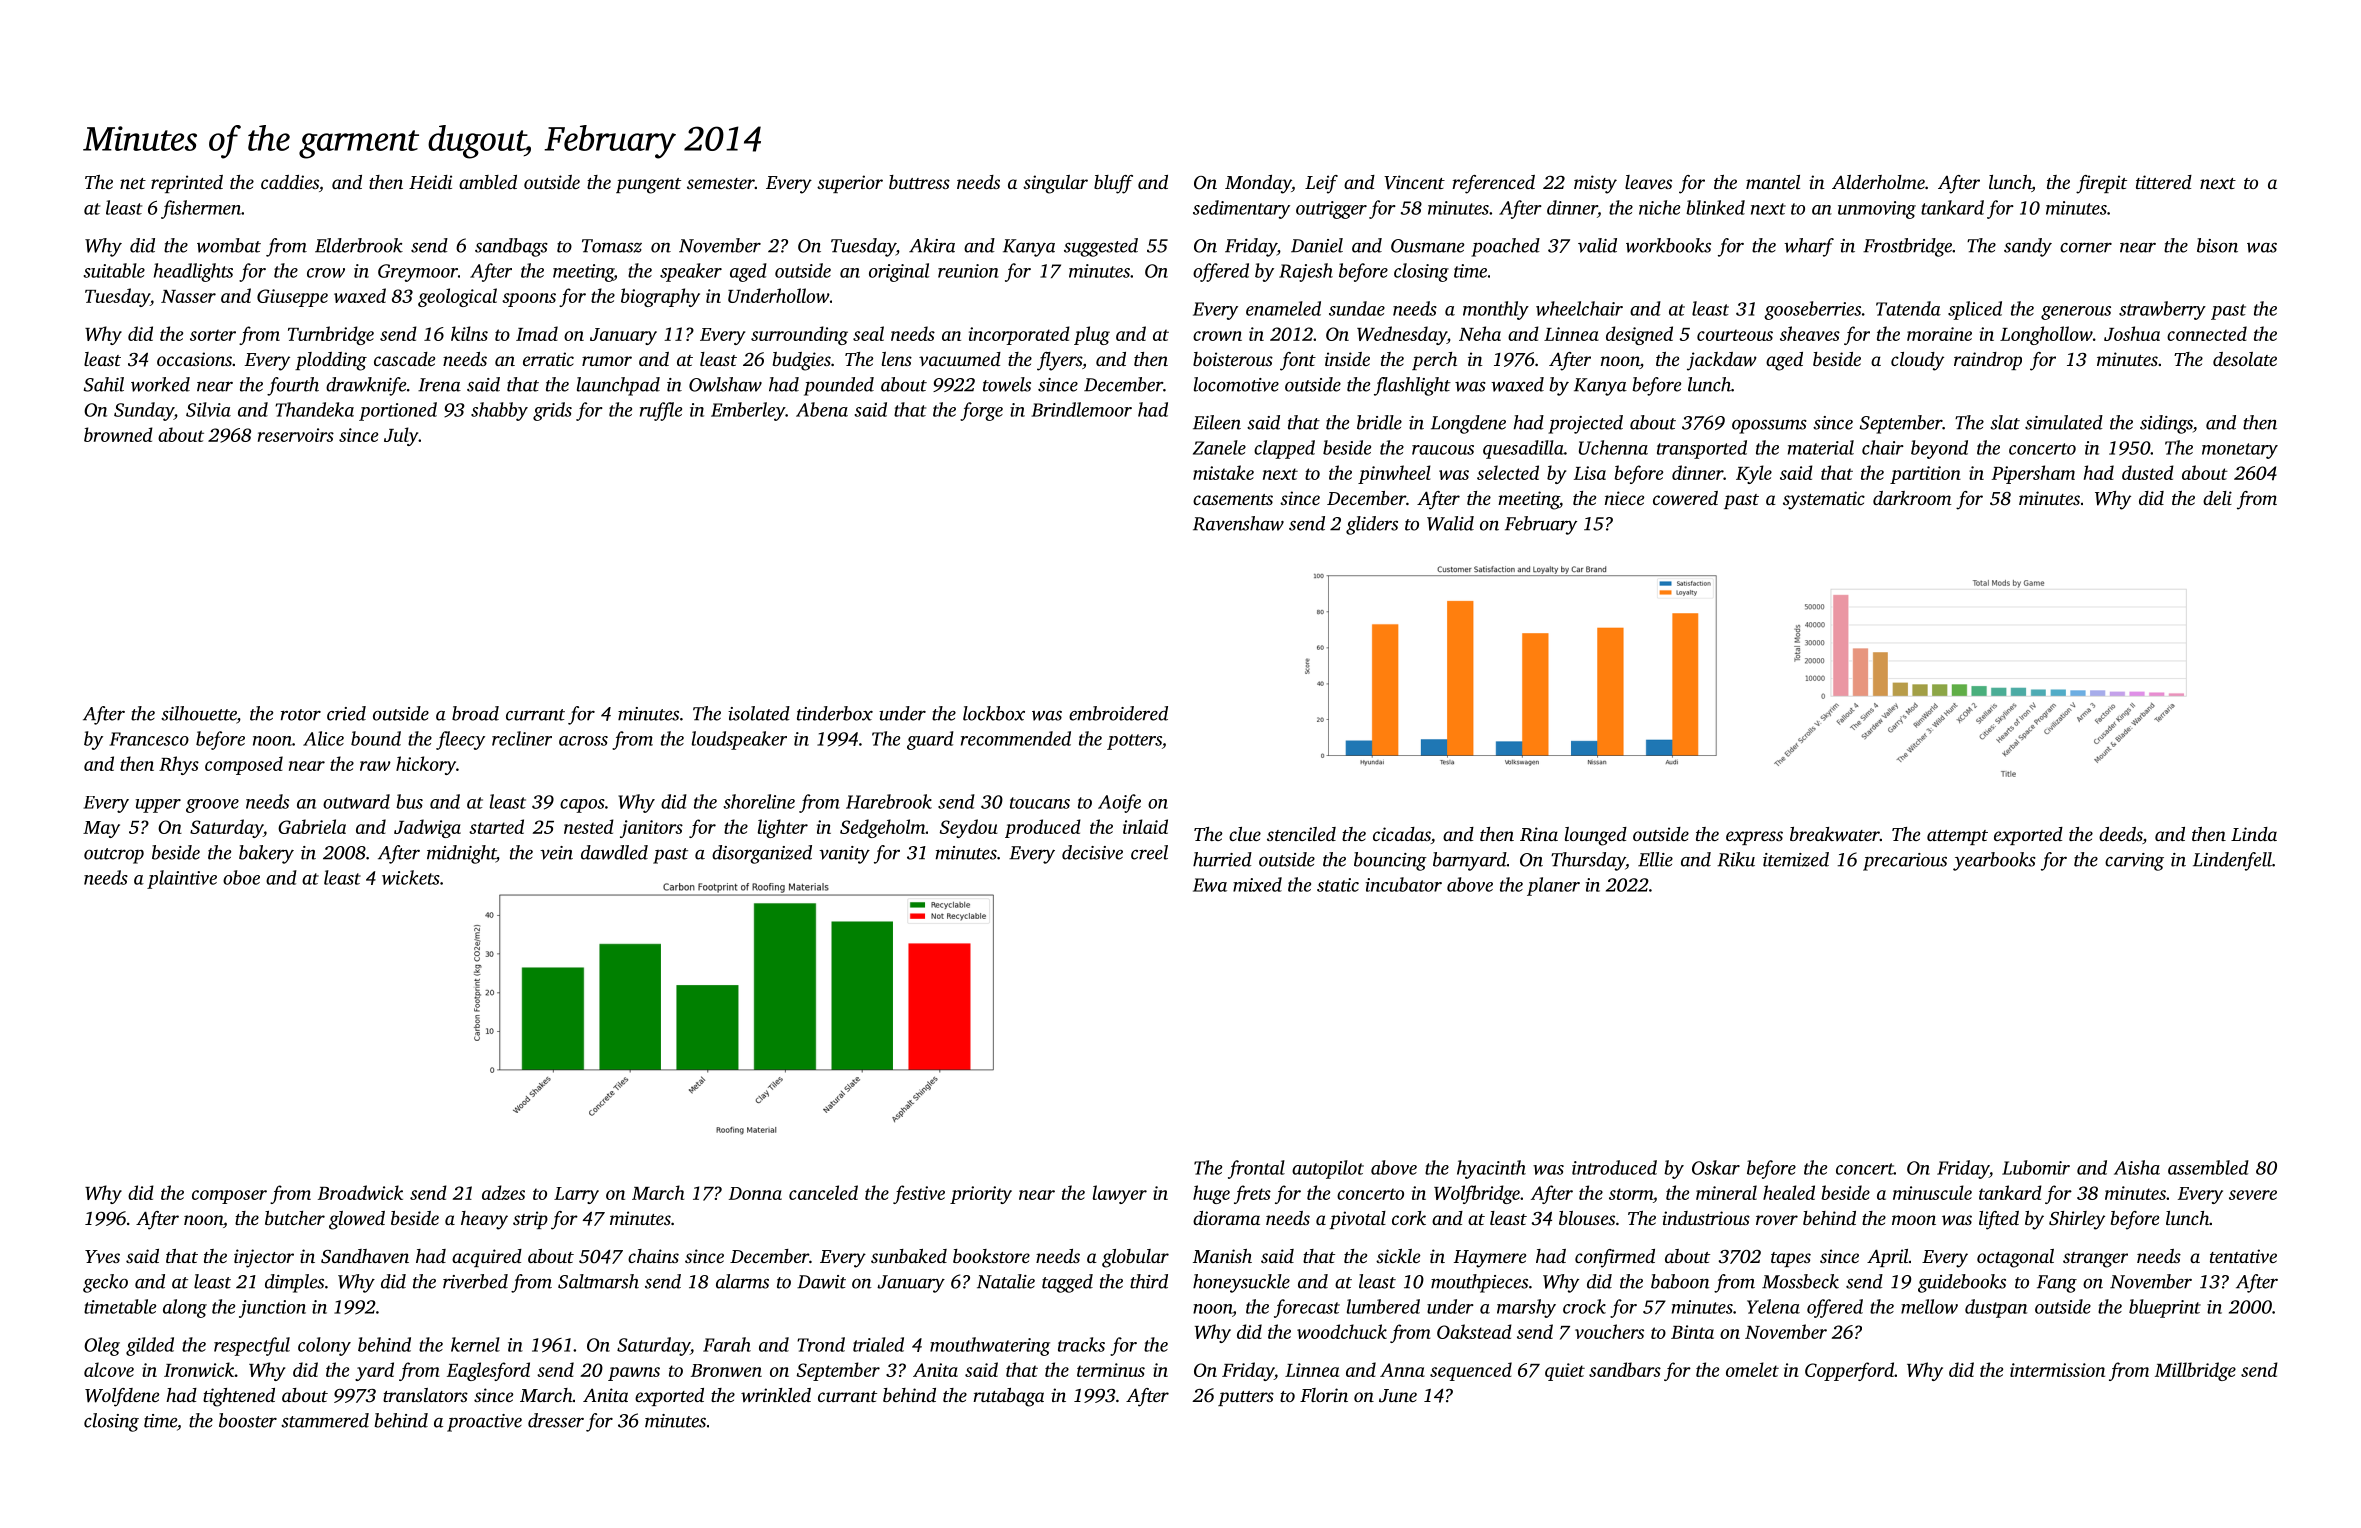  I want to click on ruffle, so click(661, 411).
